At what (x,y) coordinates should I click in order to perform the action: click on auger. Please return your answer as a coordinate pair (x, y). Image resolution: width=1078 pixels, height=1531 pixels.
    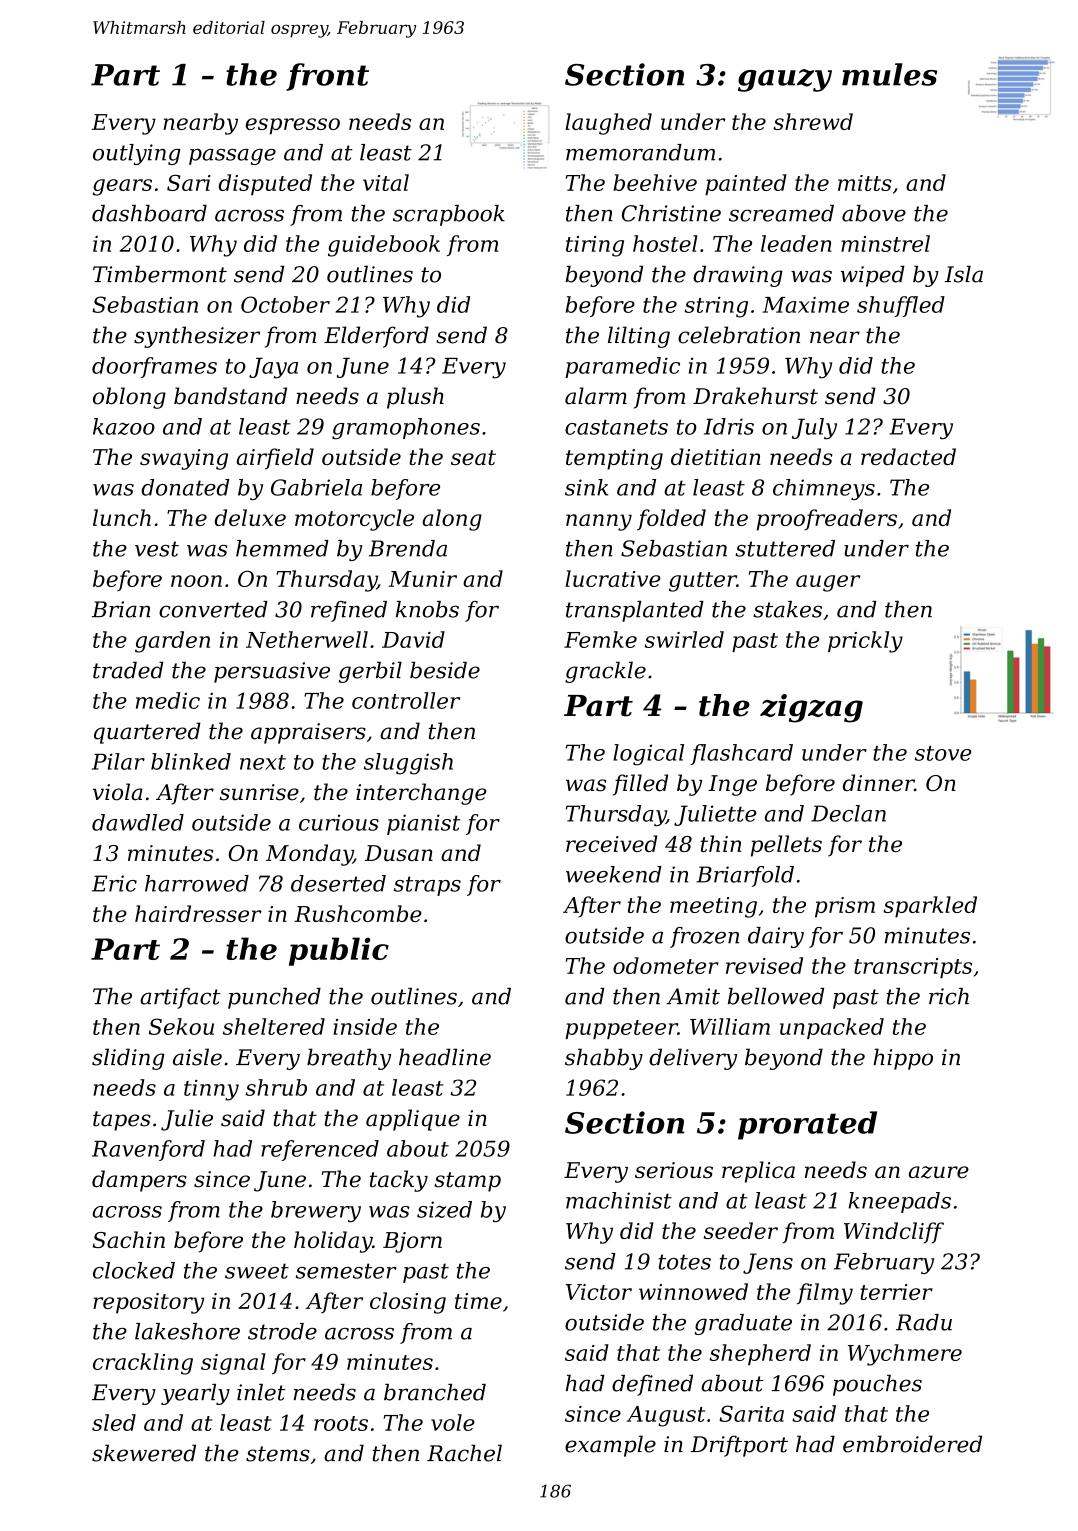
    Looking at the image, I should click on (828, 583).
